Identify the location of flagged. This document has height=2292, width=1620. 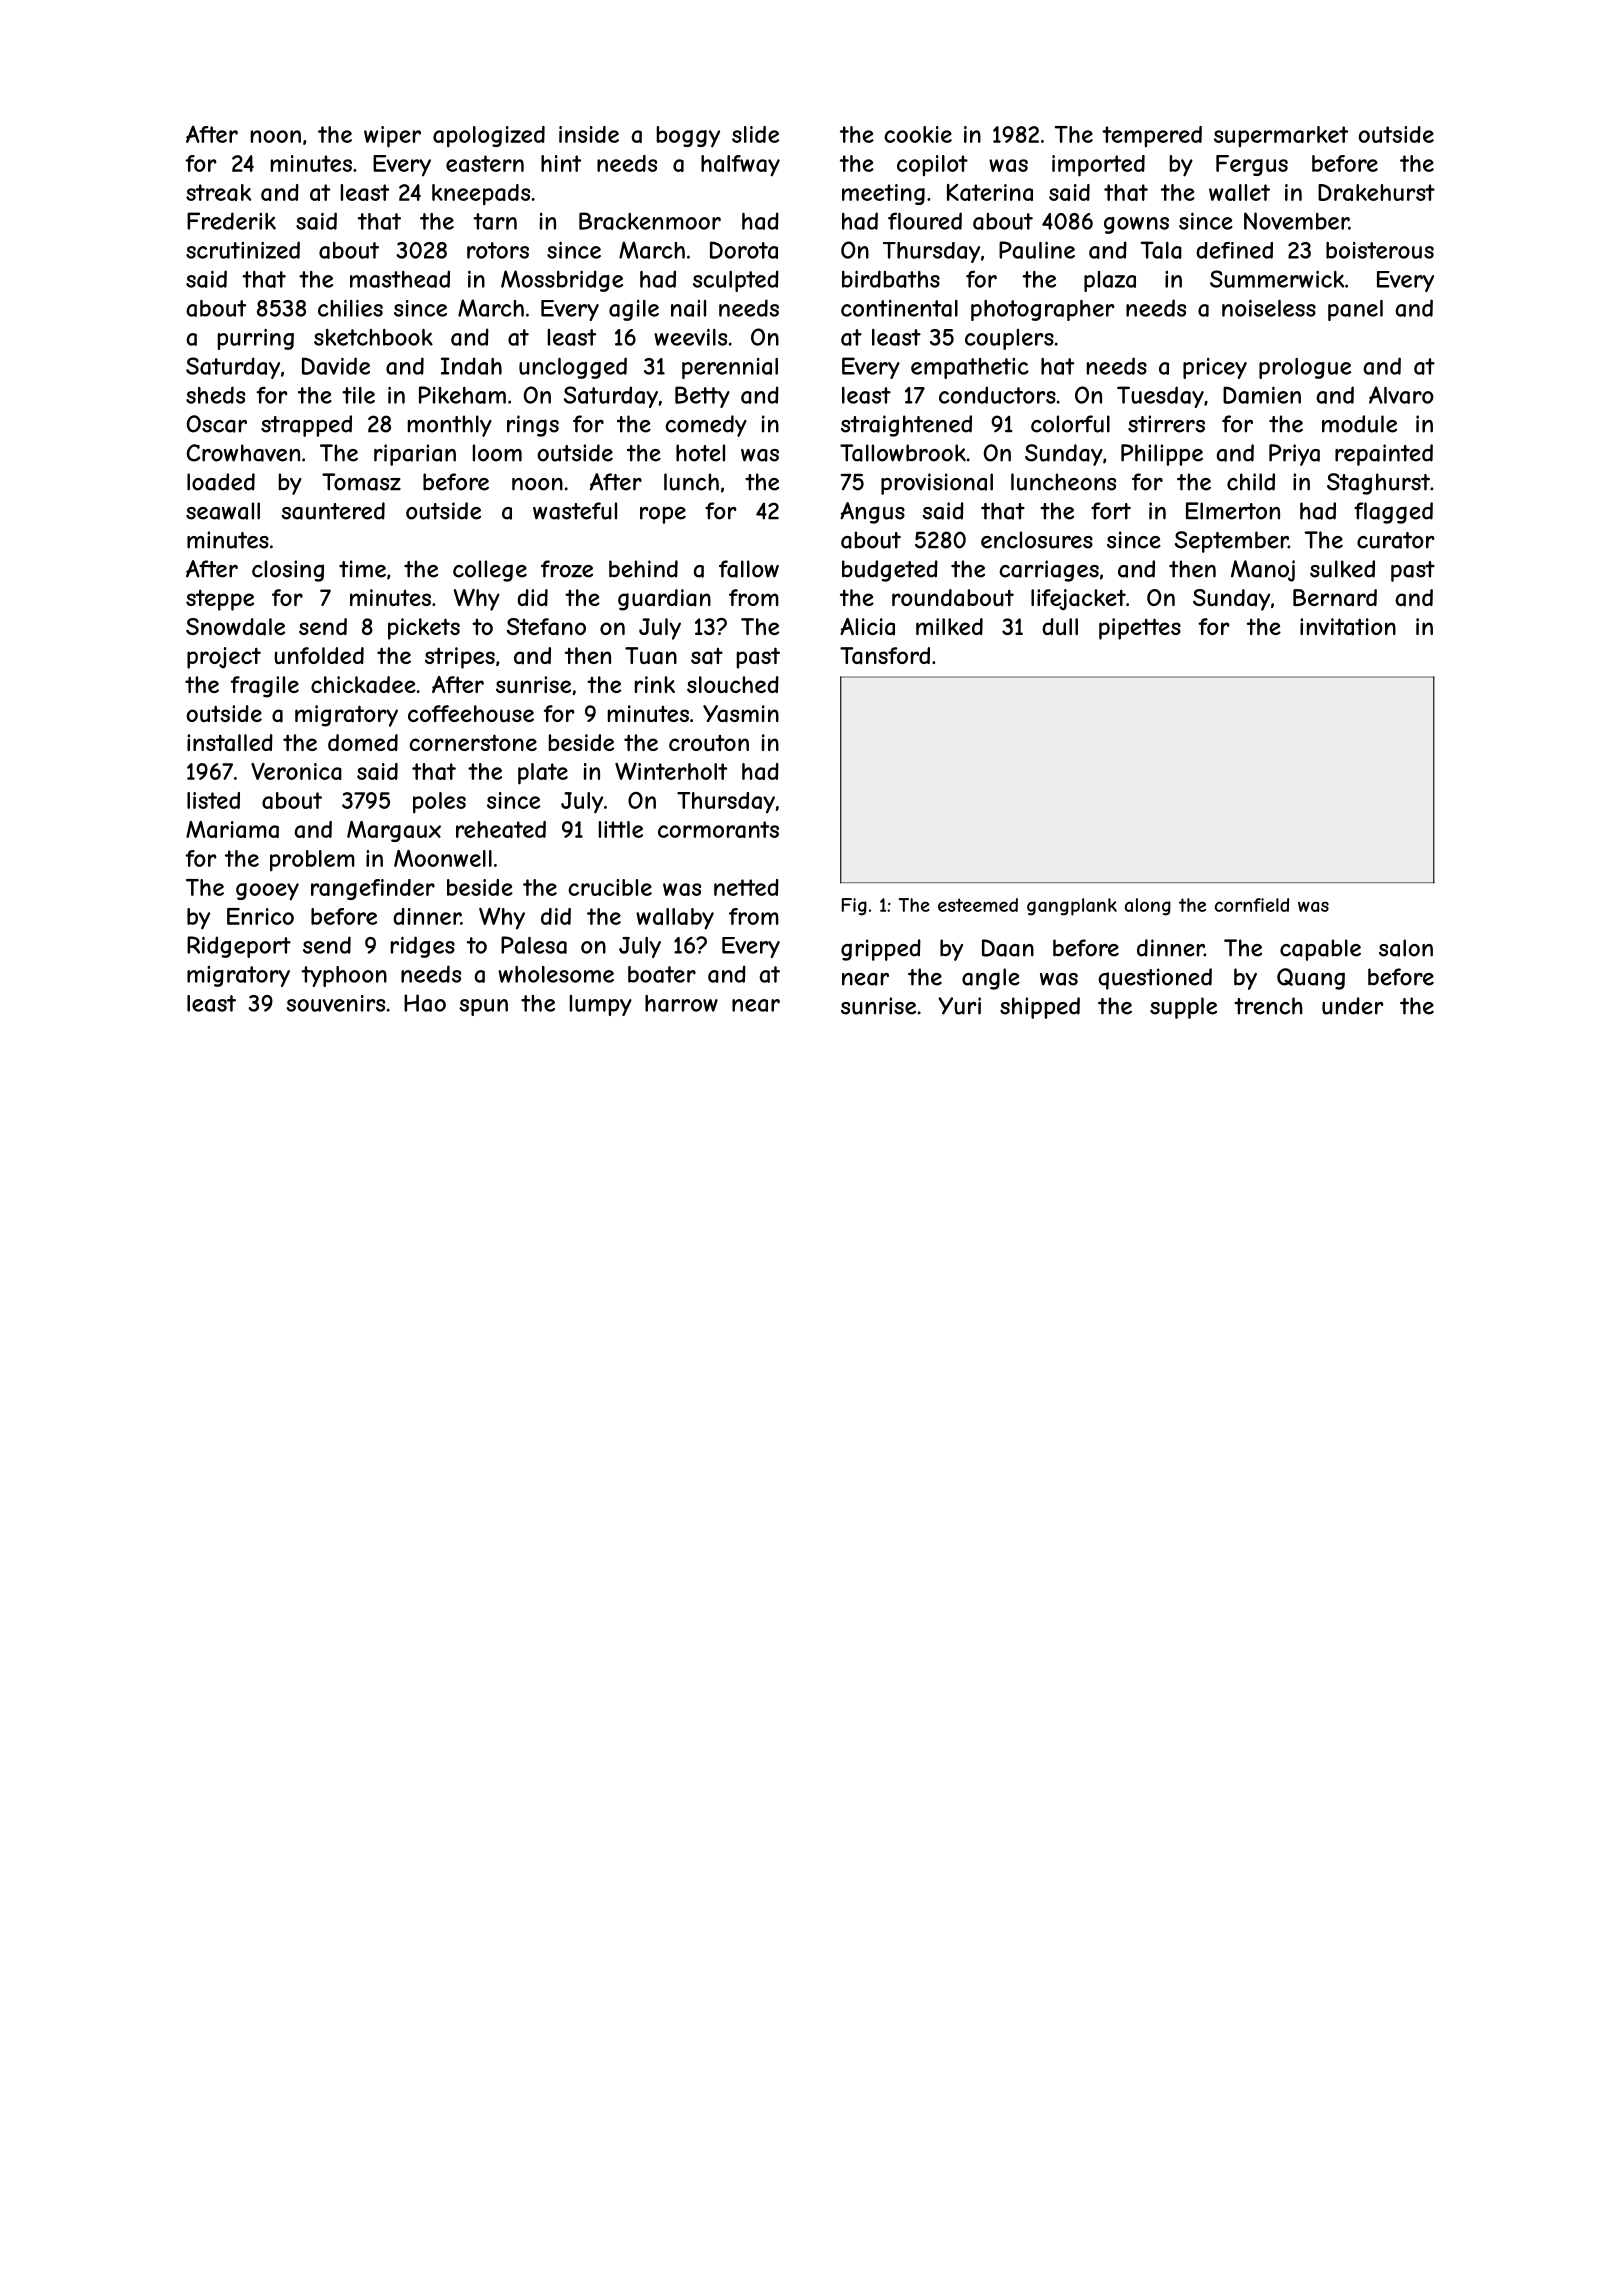
(1393, 513).
